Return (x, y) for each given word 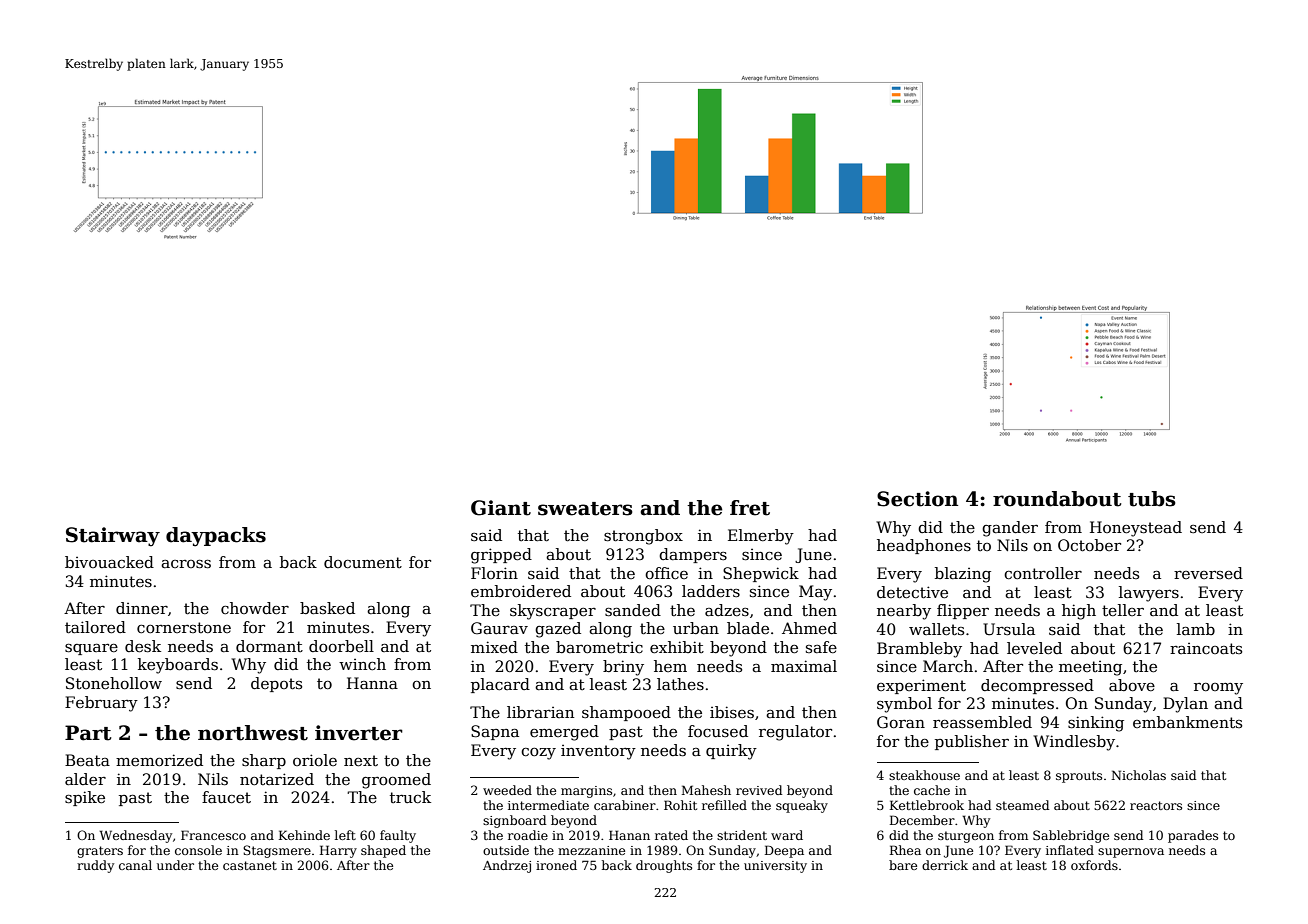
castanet (250, 865)
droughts (664, 866)
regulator (795, 733)
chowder (255, 608)
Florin (494, 573)
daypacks (216, 537)
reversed (1208, 573)
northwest (253, 733)
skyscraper (553, 612)
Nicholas (1138, 775)
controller (1043, 573)
